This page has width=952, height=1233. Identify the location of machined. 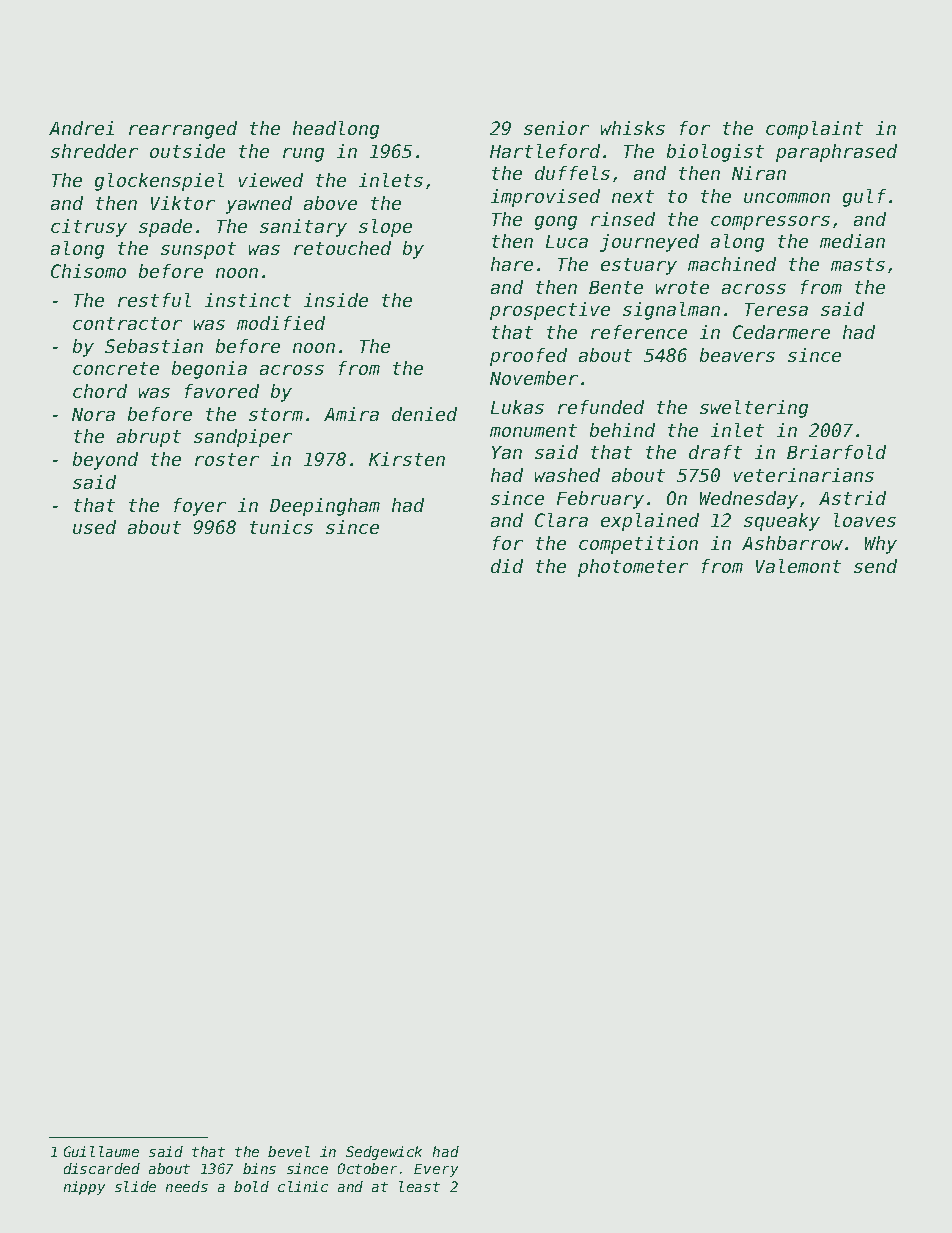
(732, 264).
